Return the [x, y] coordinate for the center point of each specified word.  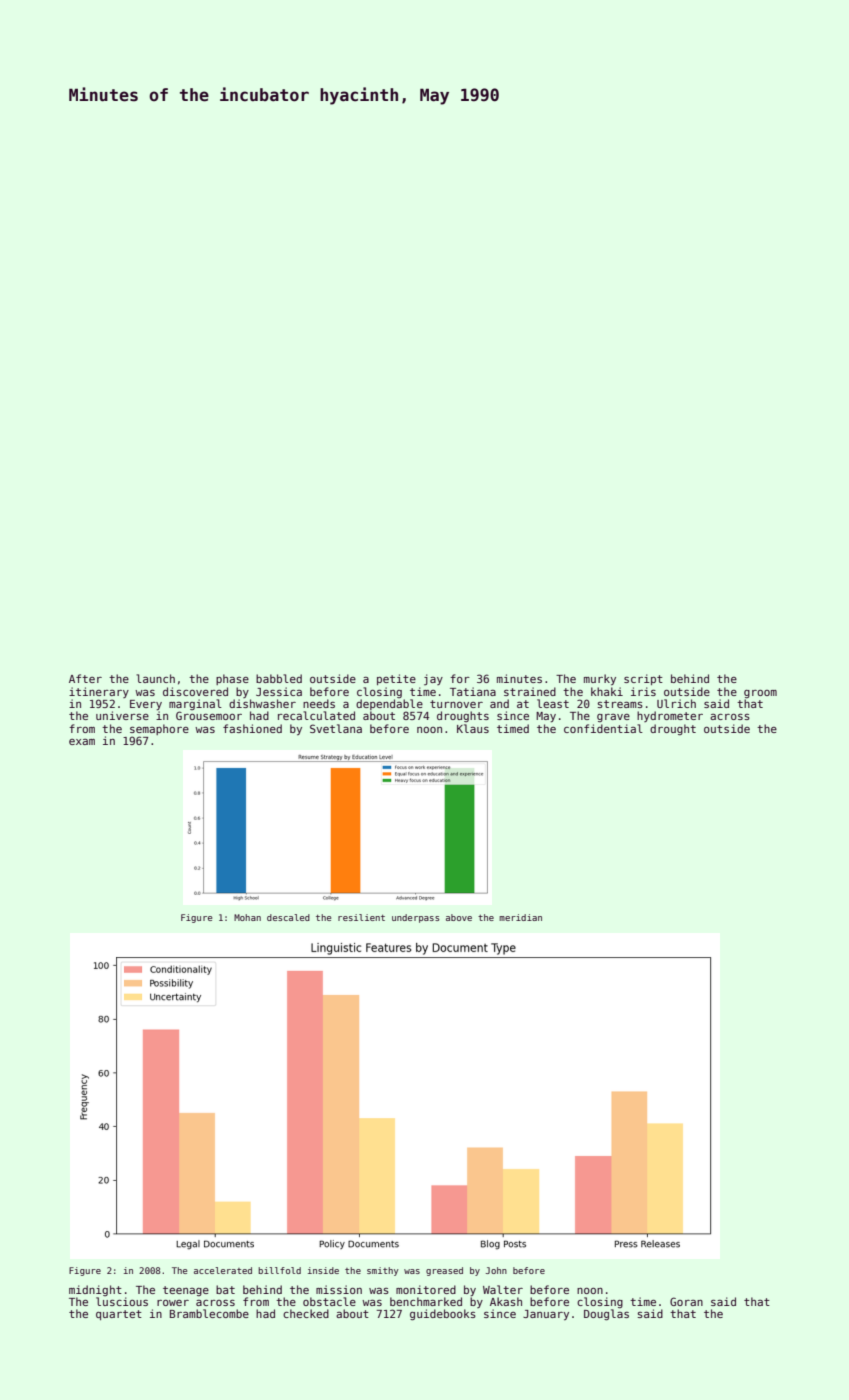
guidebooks [443, 1315]
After [85, 678]
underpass [416, 918]
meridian [520, 917]
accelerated [223, 1270]
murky [600, 679]
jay [433, 680]
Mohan [247, 917]
